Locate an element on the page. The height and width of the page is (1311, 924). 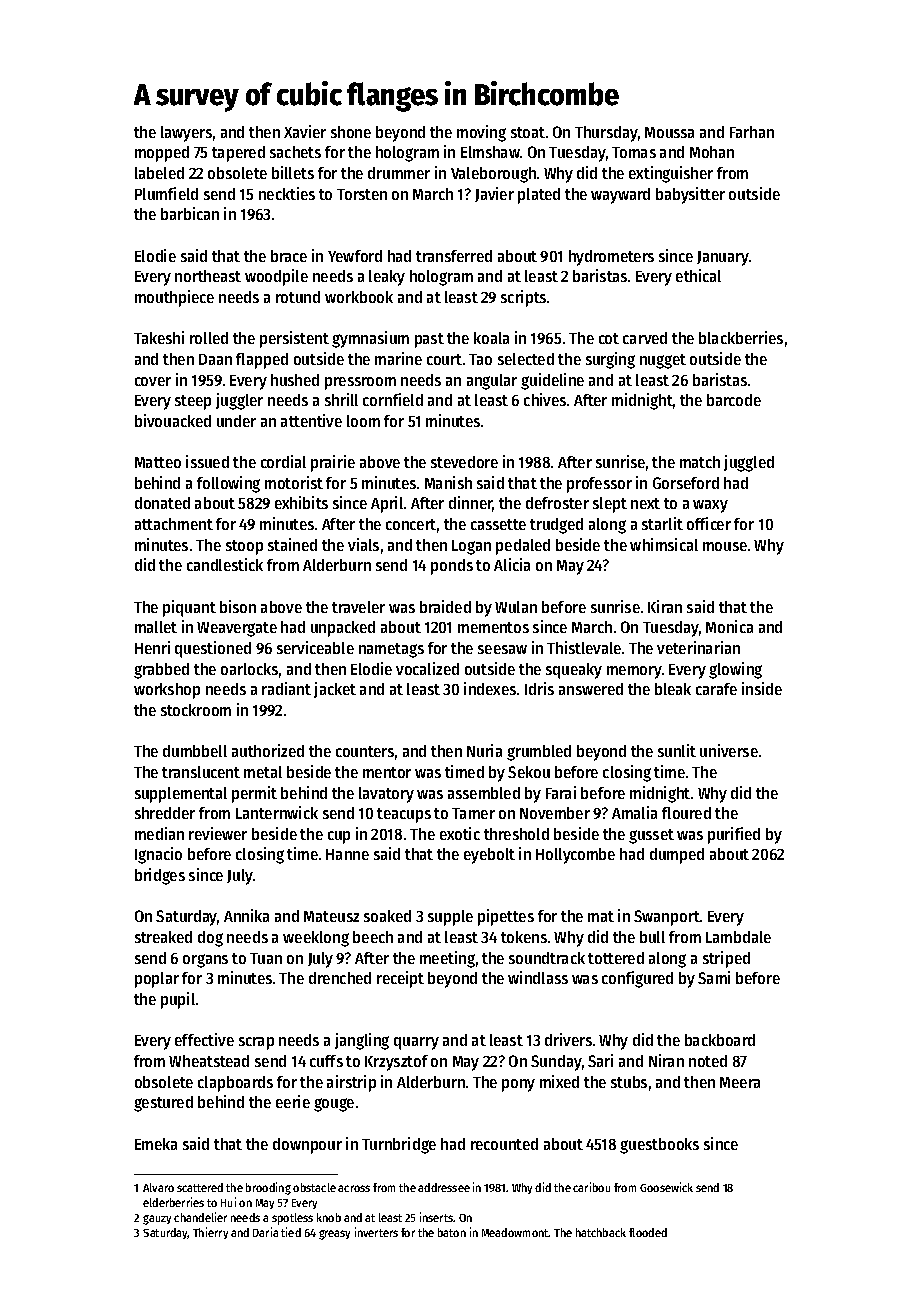
dinner is located at coordinates (471, 504).
